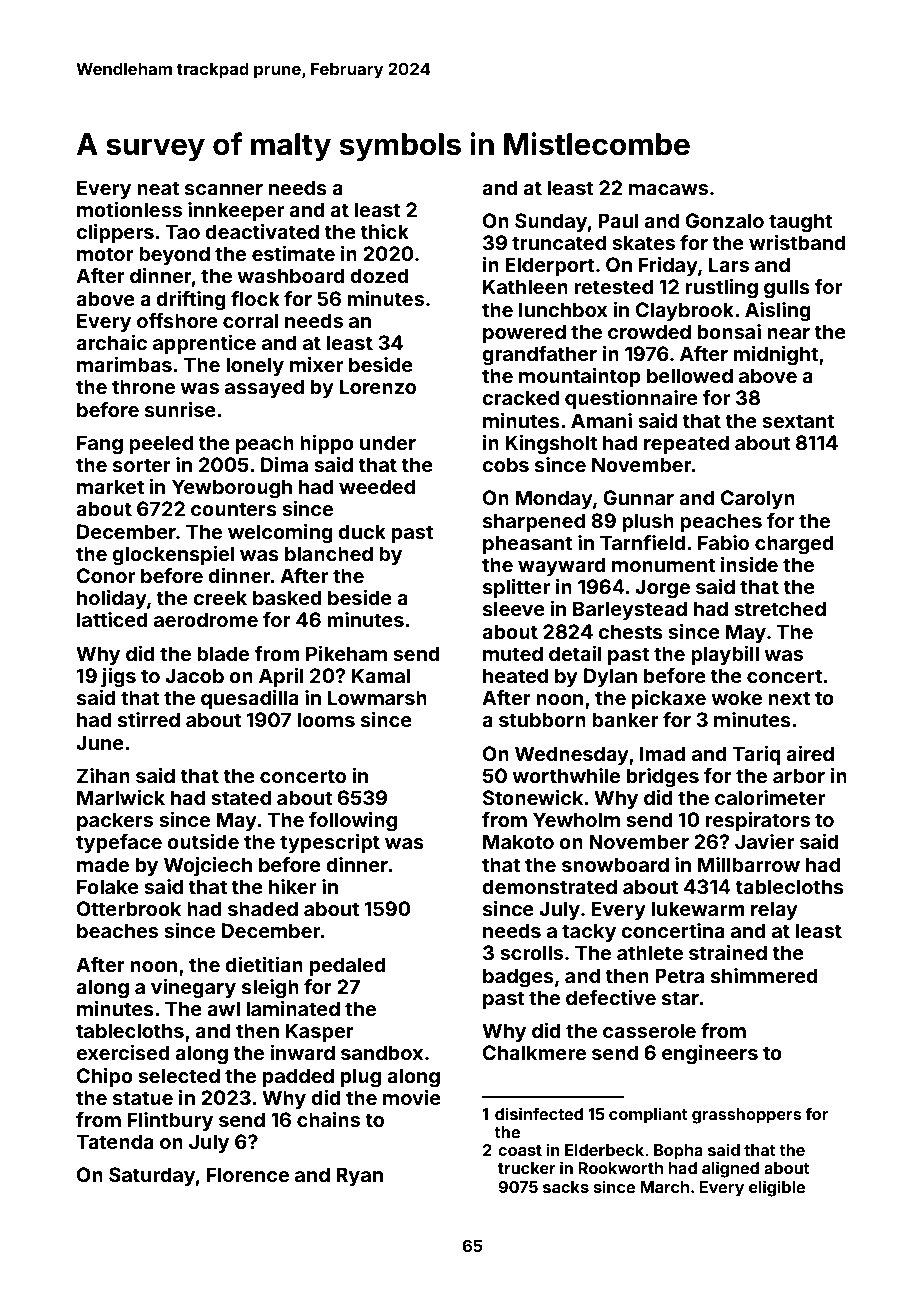 The width and height of the screenshot is (924, 1311). Describe the element at coordinates (776, 356) in the screenshot. I see `midnight` at that location.
